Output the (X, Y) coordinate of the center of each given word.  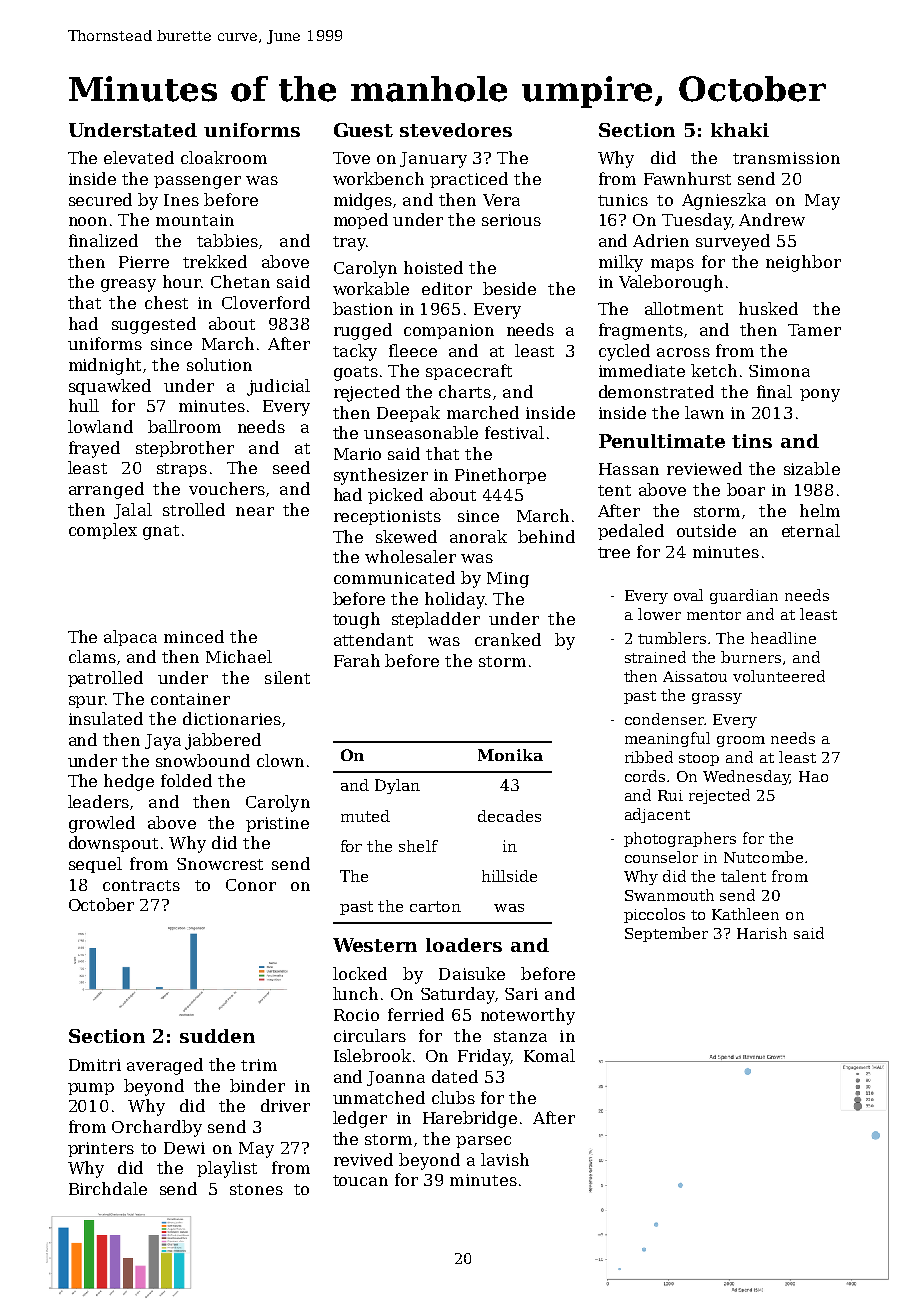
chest (166, 302)
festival (514, 432)
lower (659, 614)
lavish (505, 1159)
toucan (360, 1180)
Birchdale (108, 1188)
